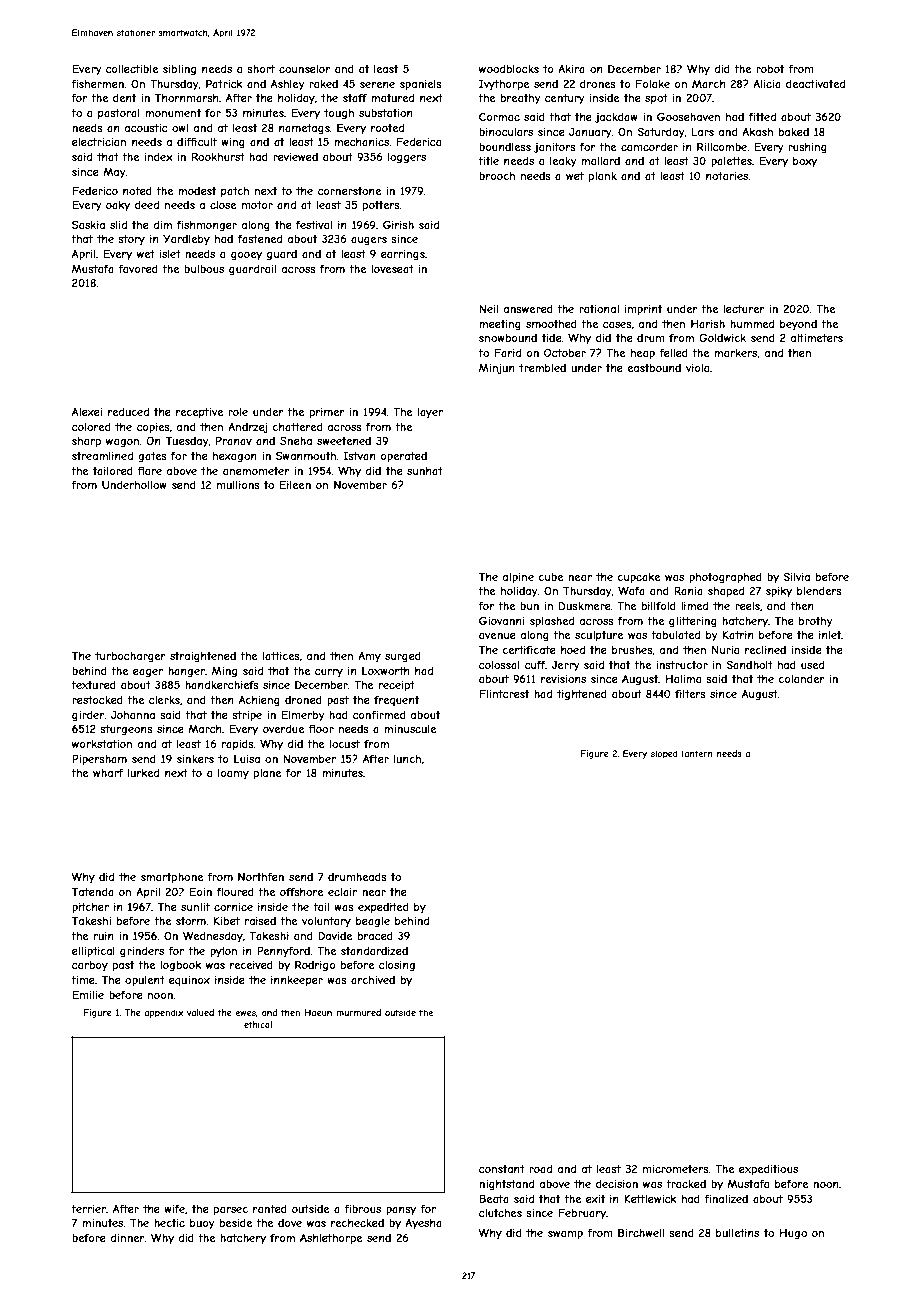 This screenshot has height=1308, width=924. Describe the element at coordinates (97, 84) in the screenshot. I see `fishermen` at that location.
